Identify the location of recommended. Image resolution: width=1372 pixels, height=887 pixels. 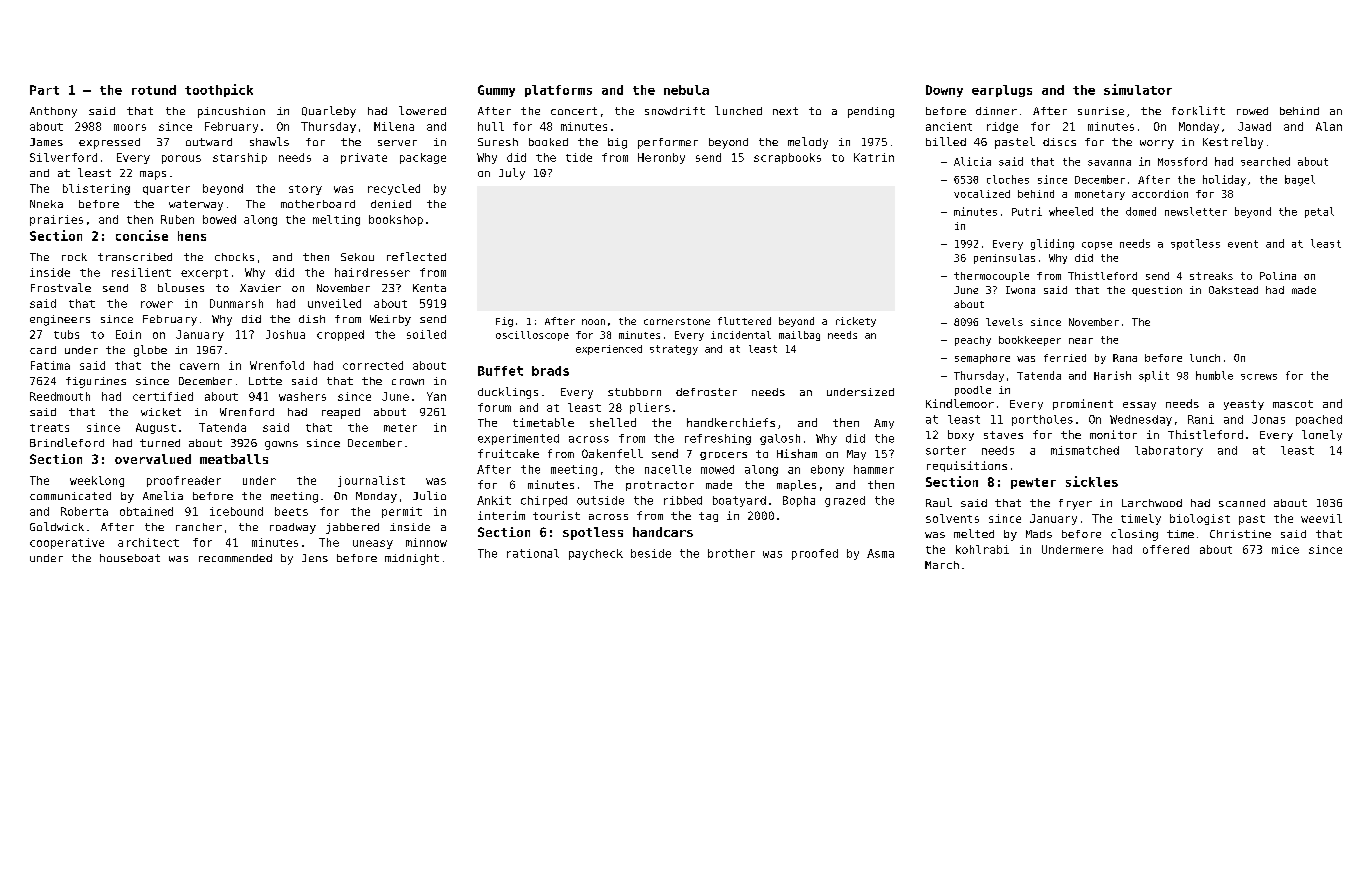
(235, 558).
